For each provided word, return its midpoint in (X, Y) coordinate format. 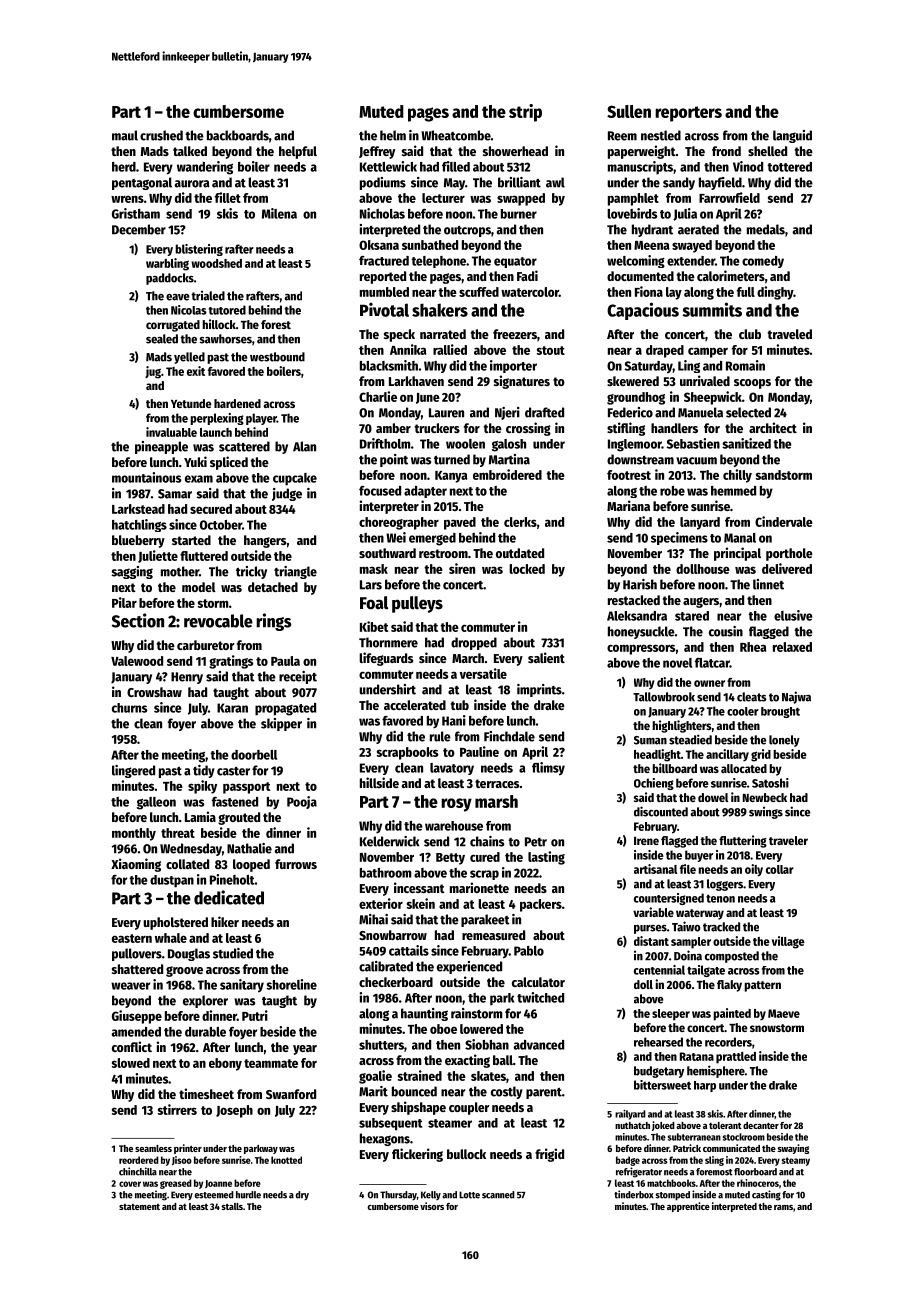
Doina (688, 955)
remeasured (493, 935)
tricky (251, 572)
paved (460, 523)
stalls (232, 1206)
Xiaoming (136, 865)
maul (125, 135)
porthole (789, 554)
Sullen (629, 111)
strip (525, 113)
